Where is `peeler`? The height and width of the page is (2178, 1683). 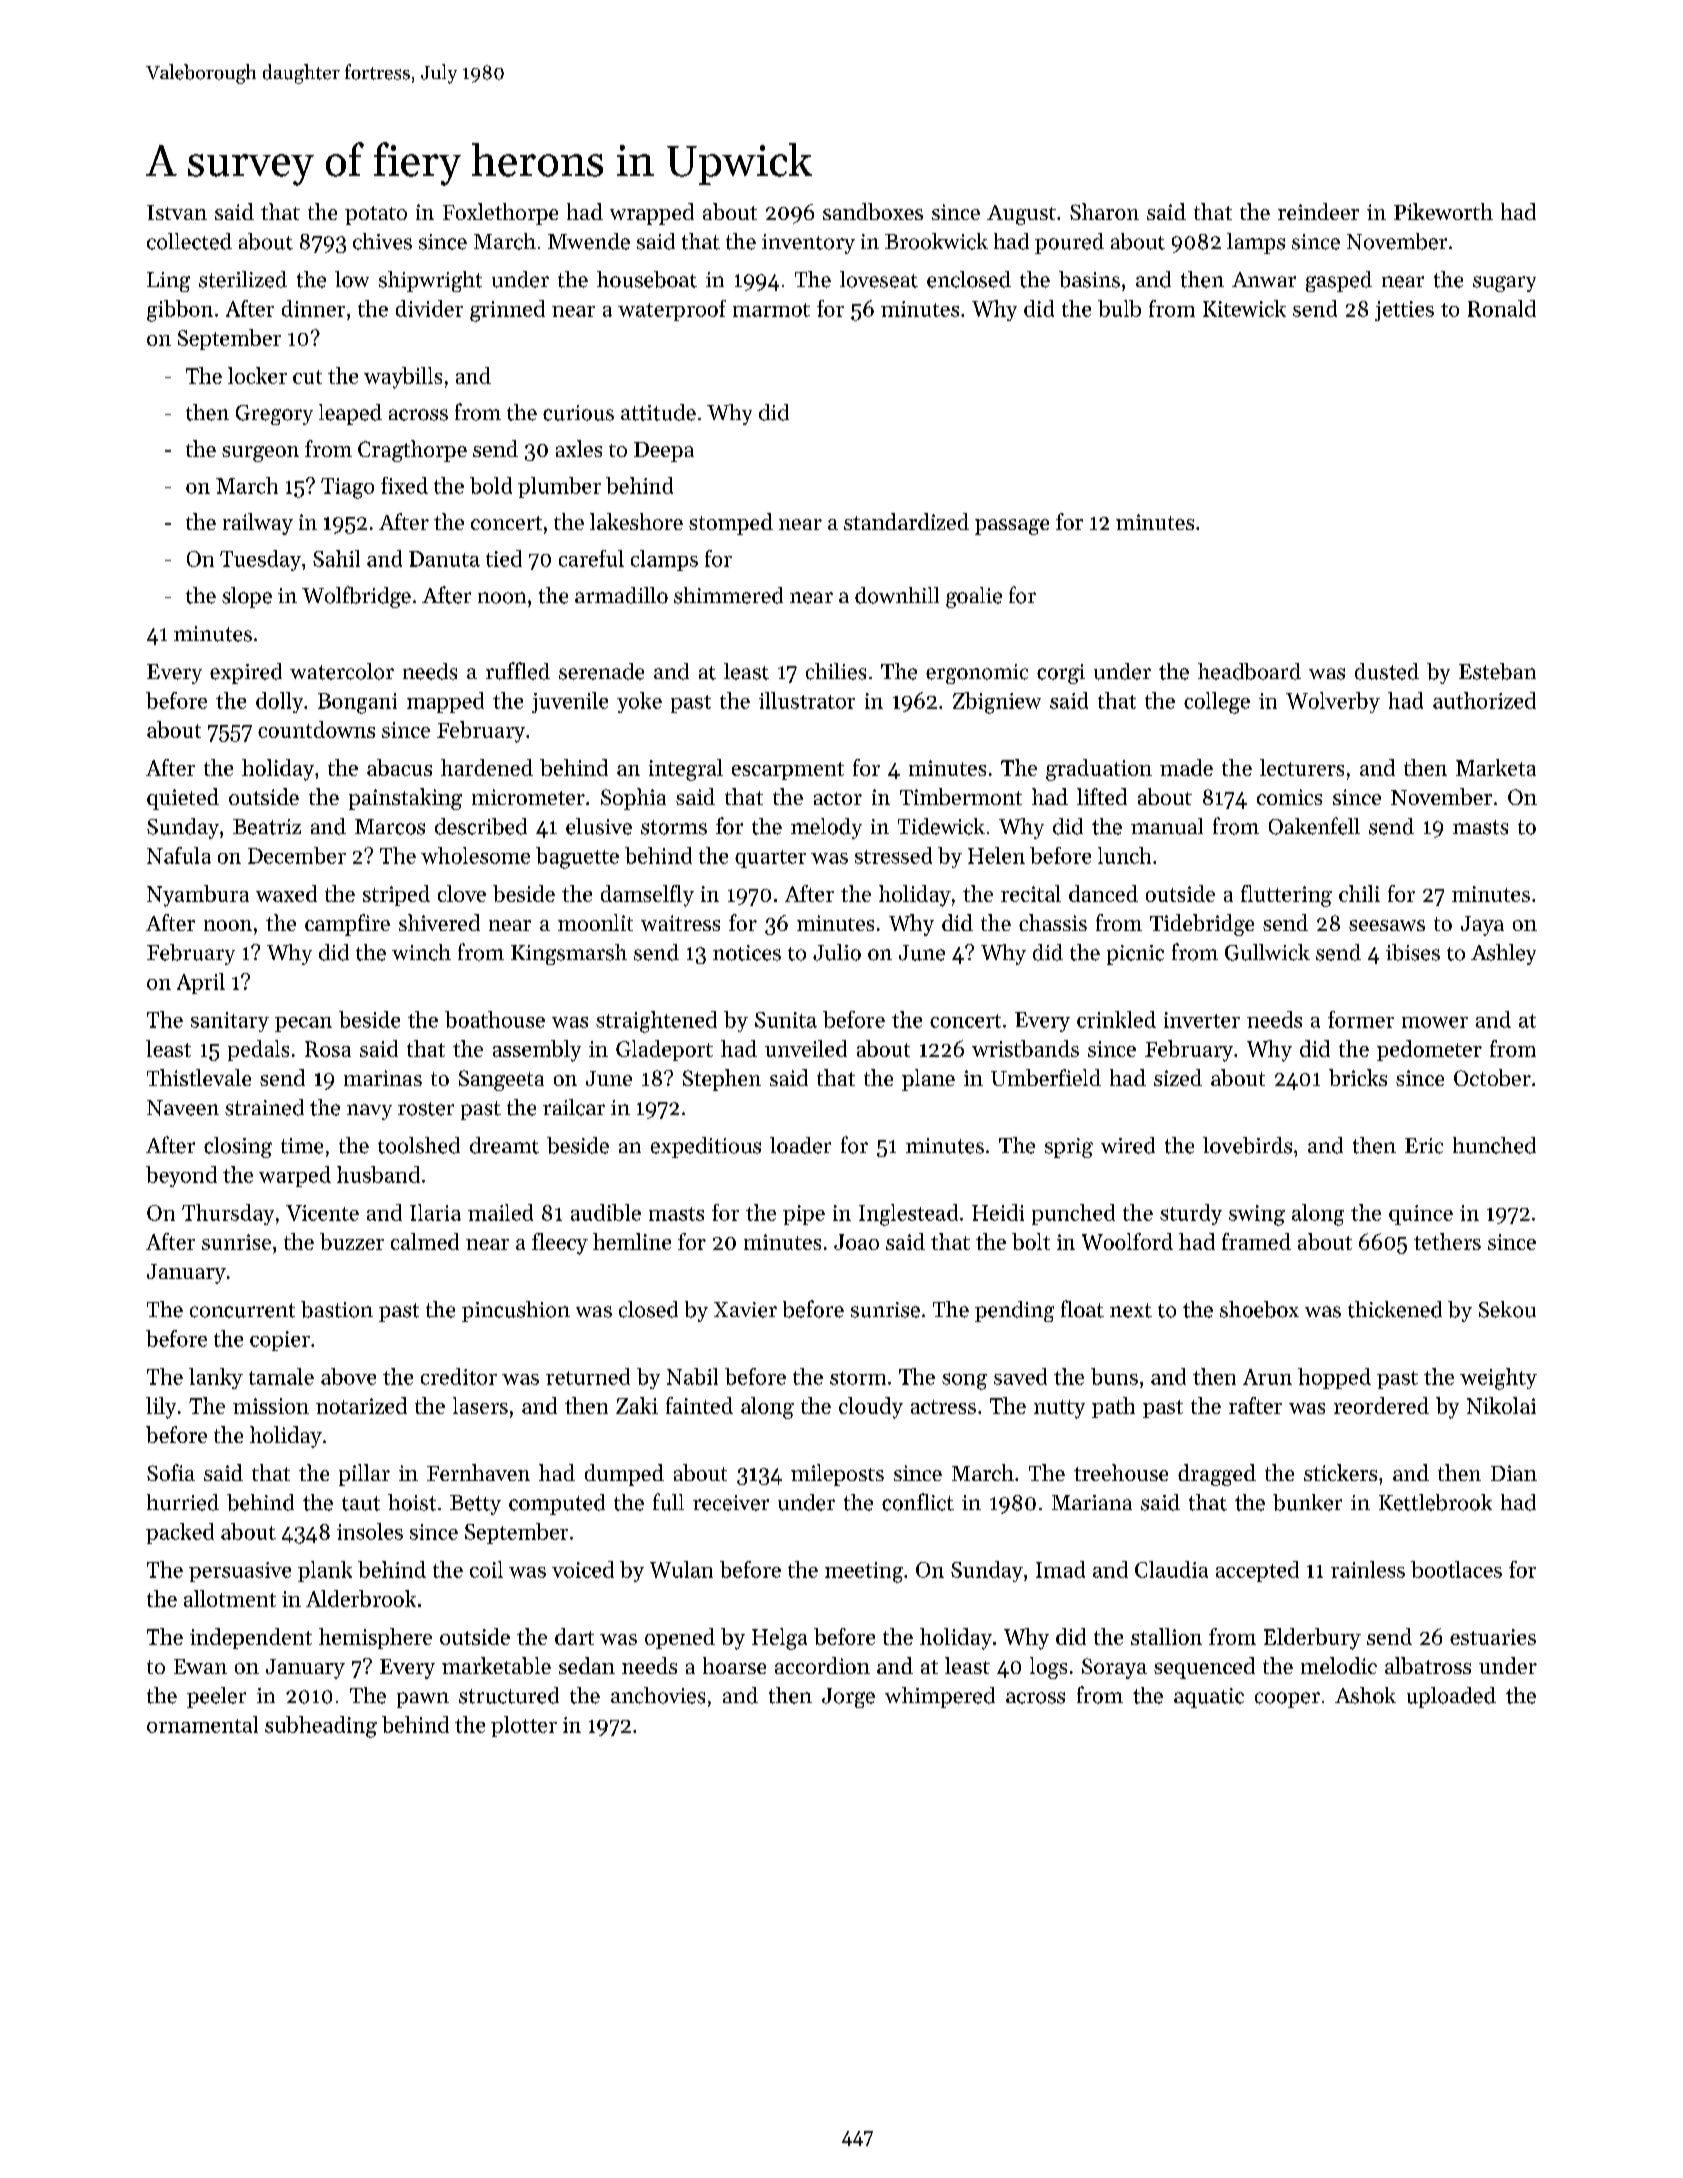 peeler is located at coordinates (216, 1697).
